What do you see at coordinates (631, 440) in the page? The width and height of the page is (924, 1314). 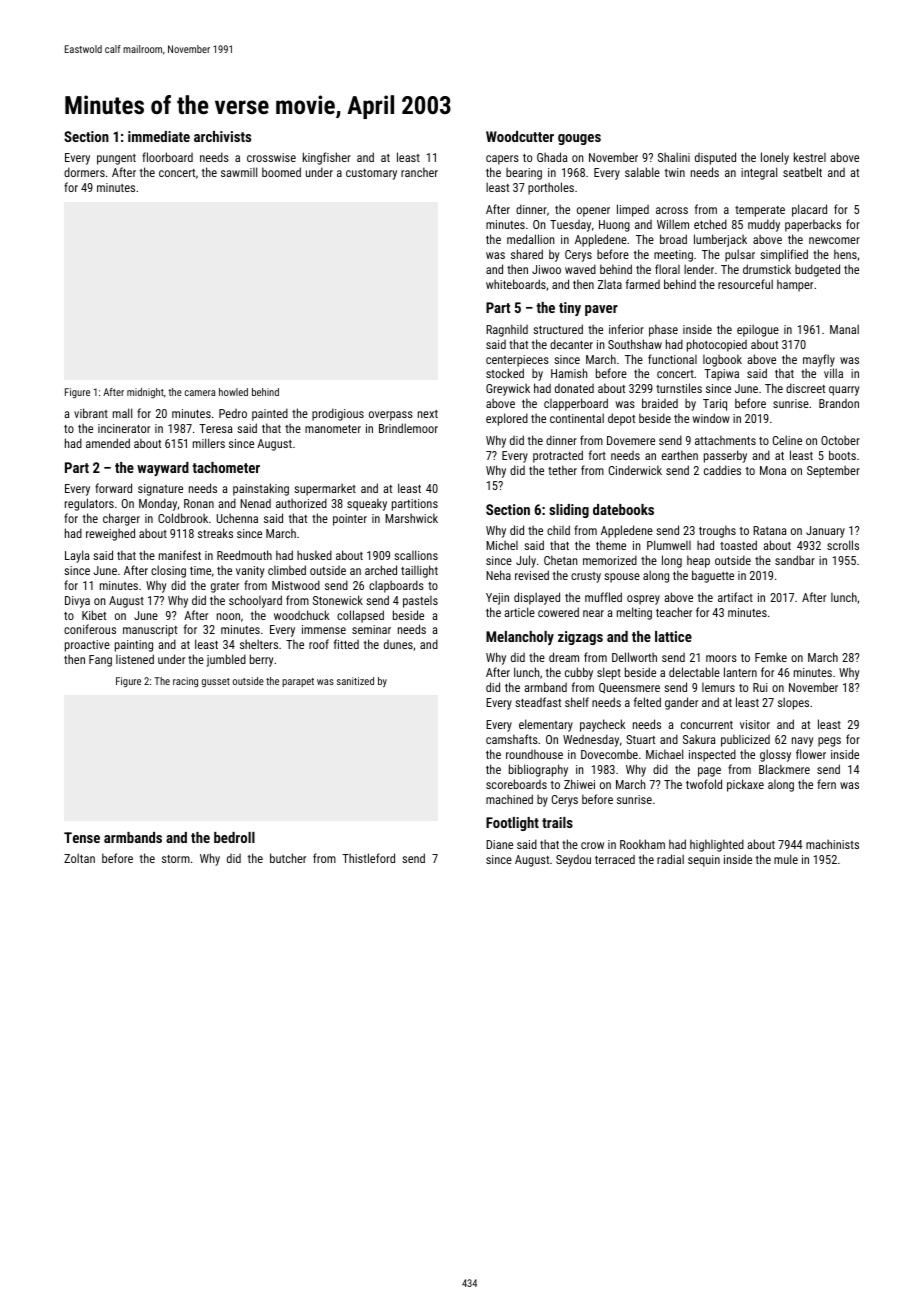 I see `Dovemere` at bounding box center [631, 440].
